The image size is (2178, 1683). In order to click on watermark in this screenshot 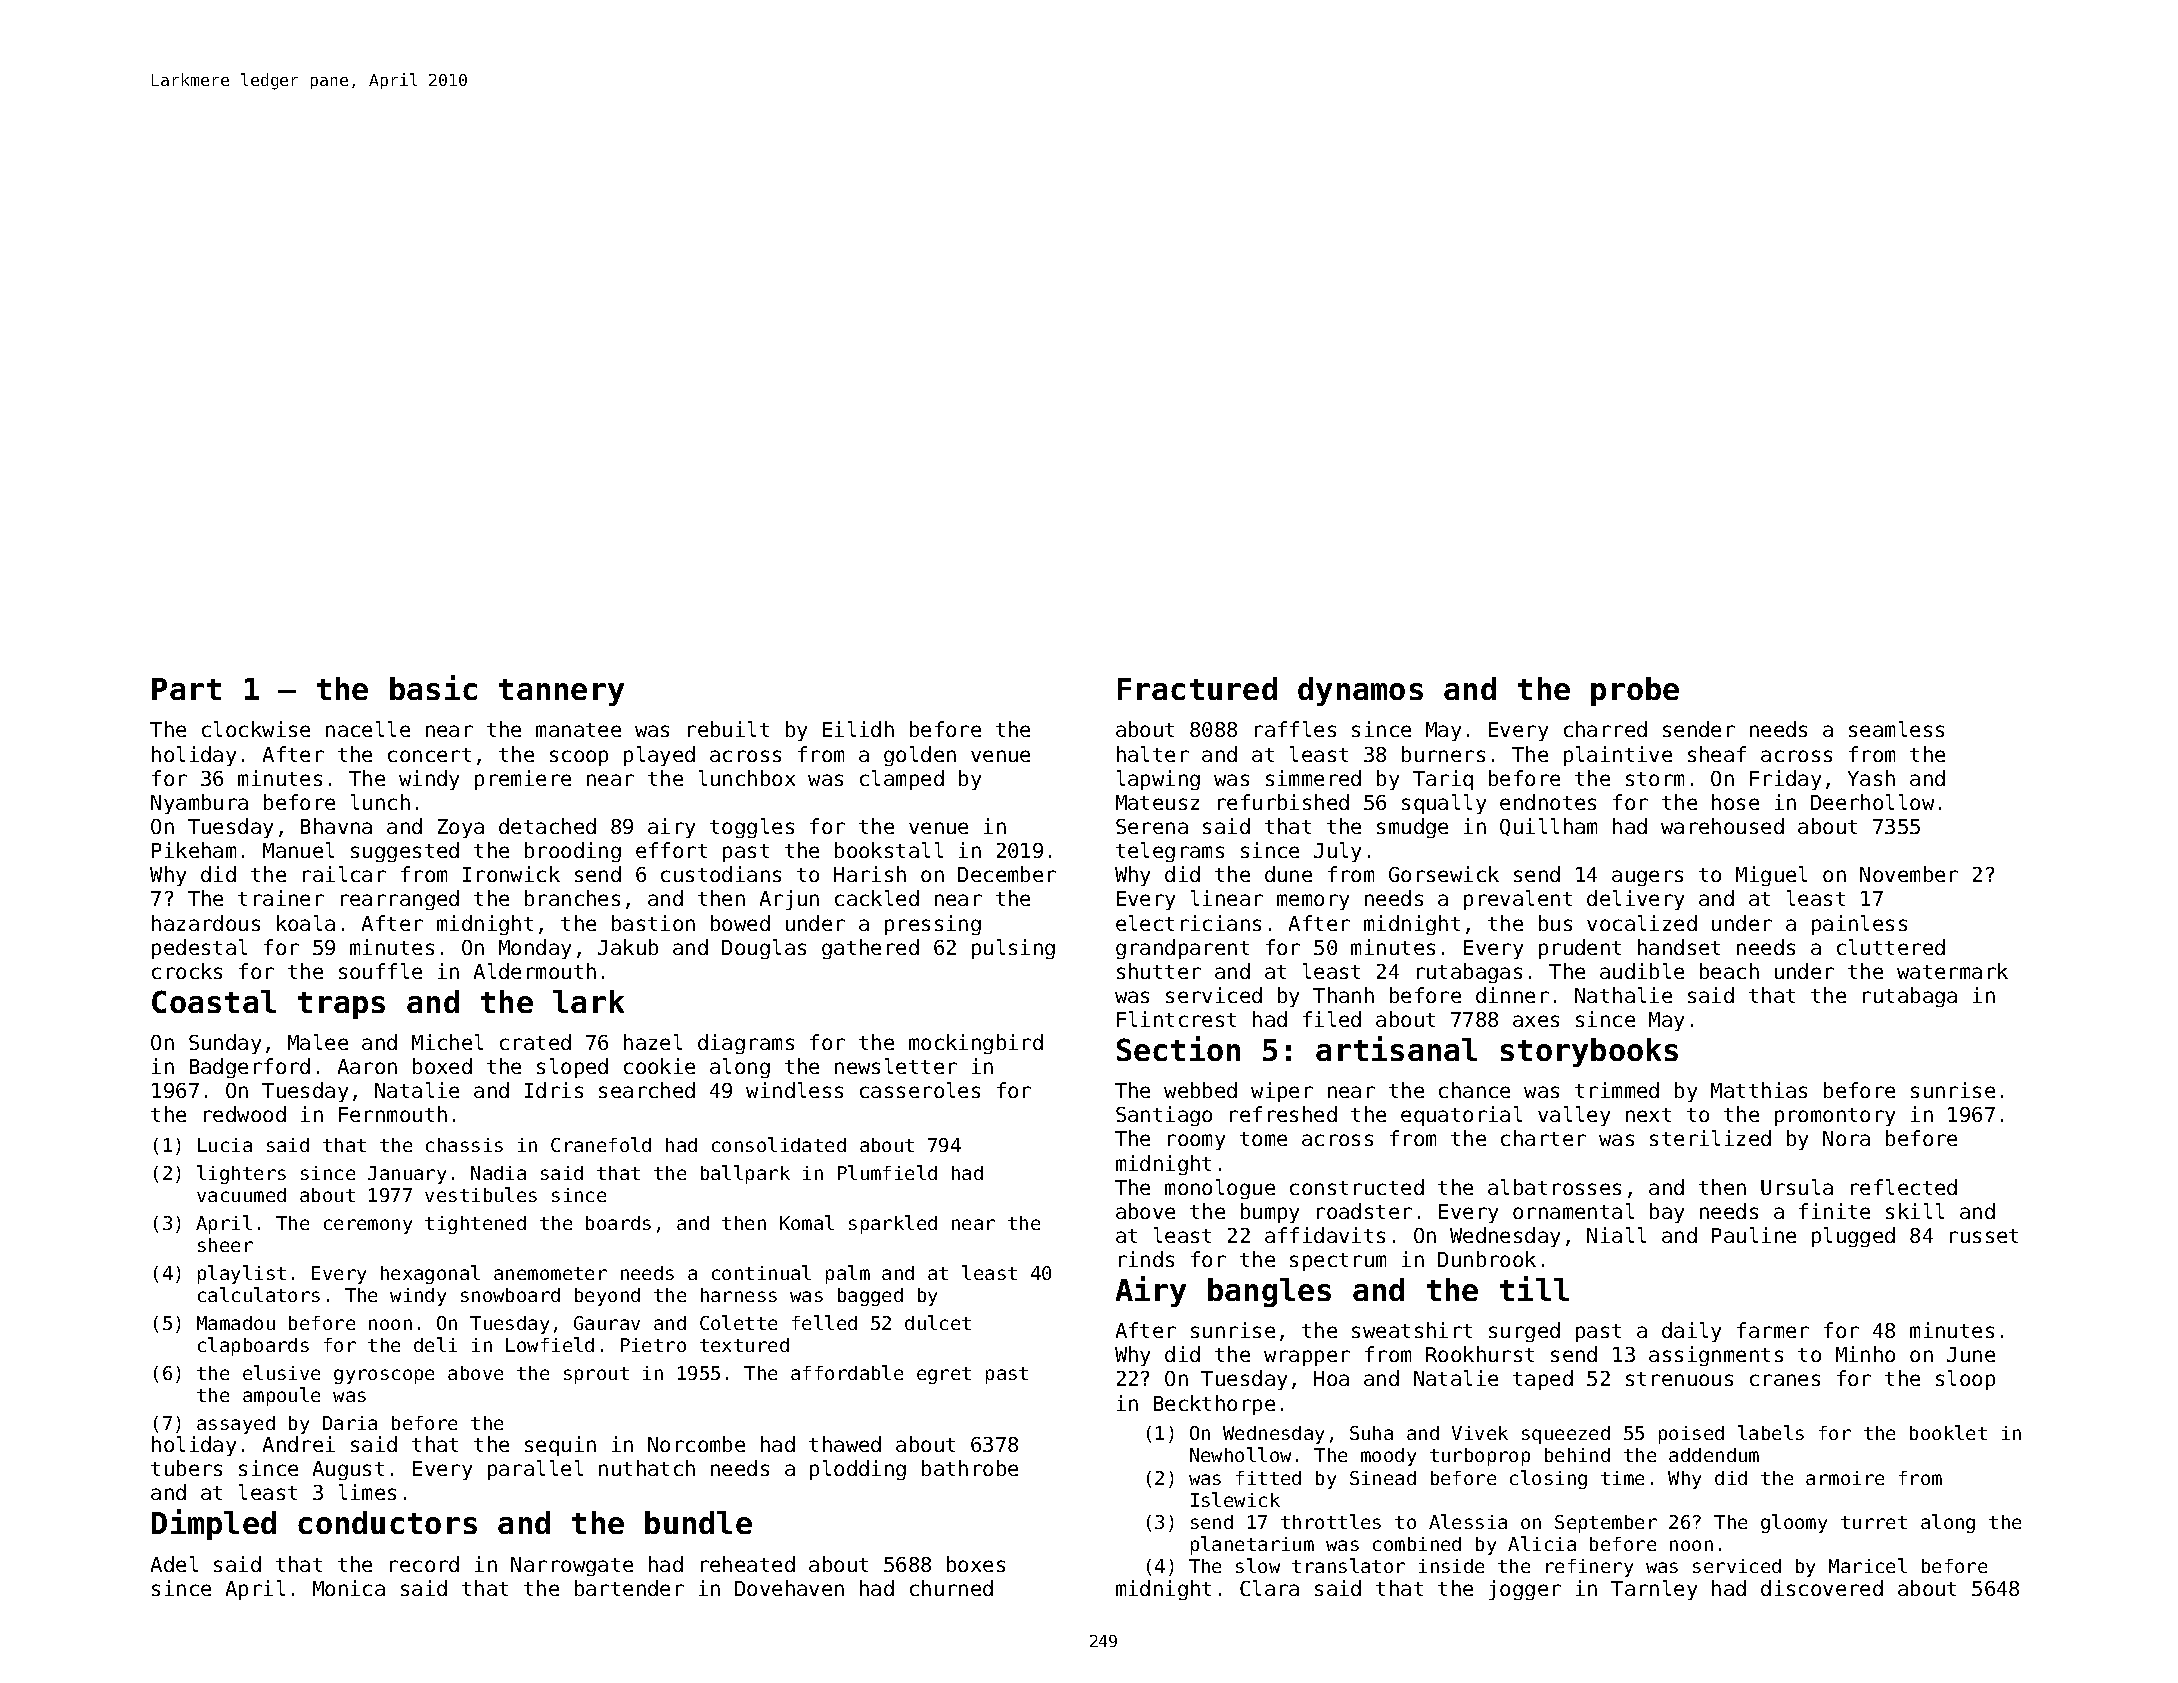, I will do `click(1952, 971)`.
